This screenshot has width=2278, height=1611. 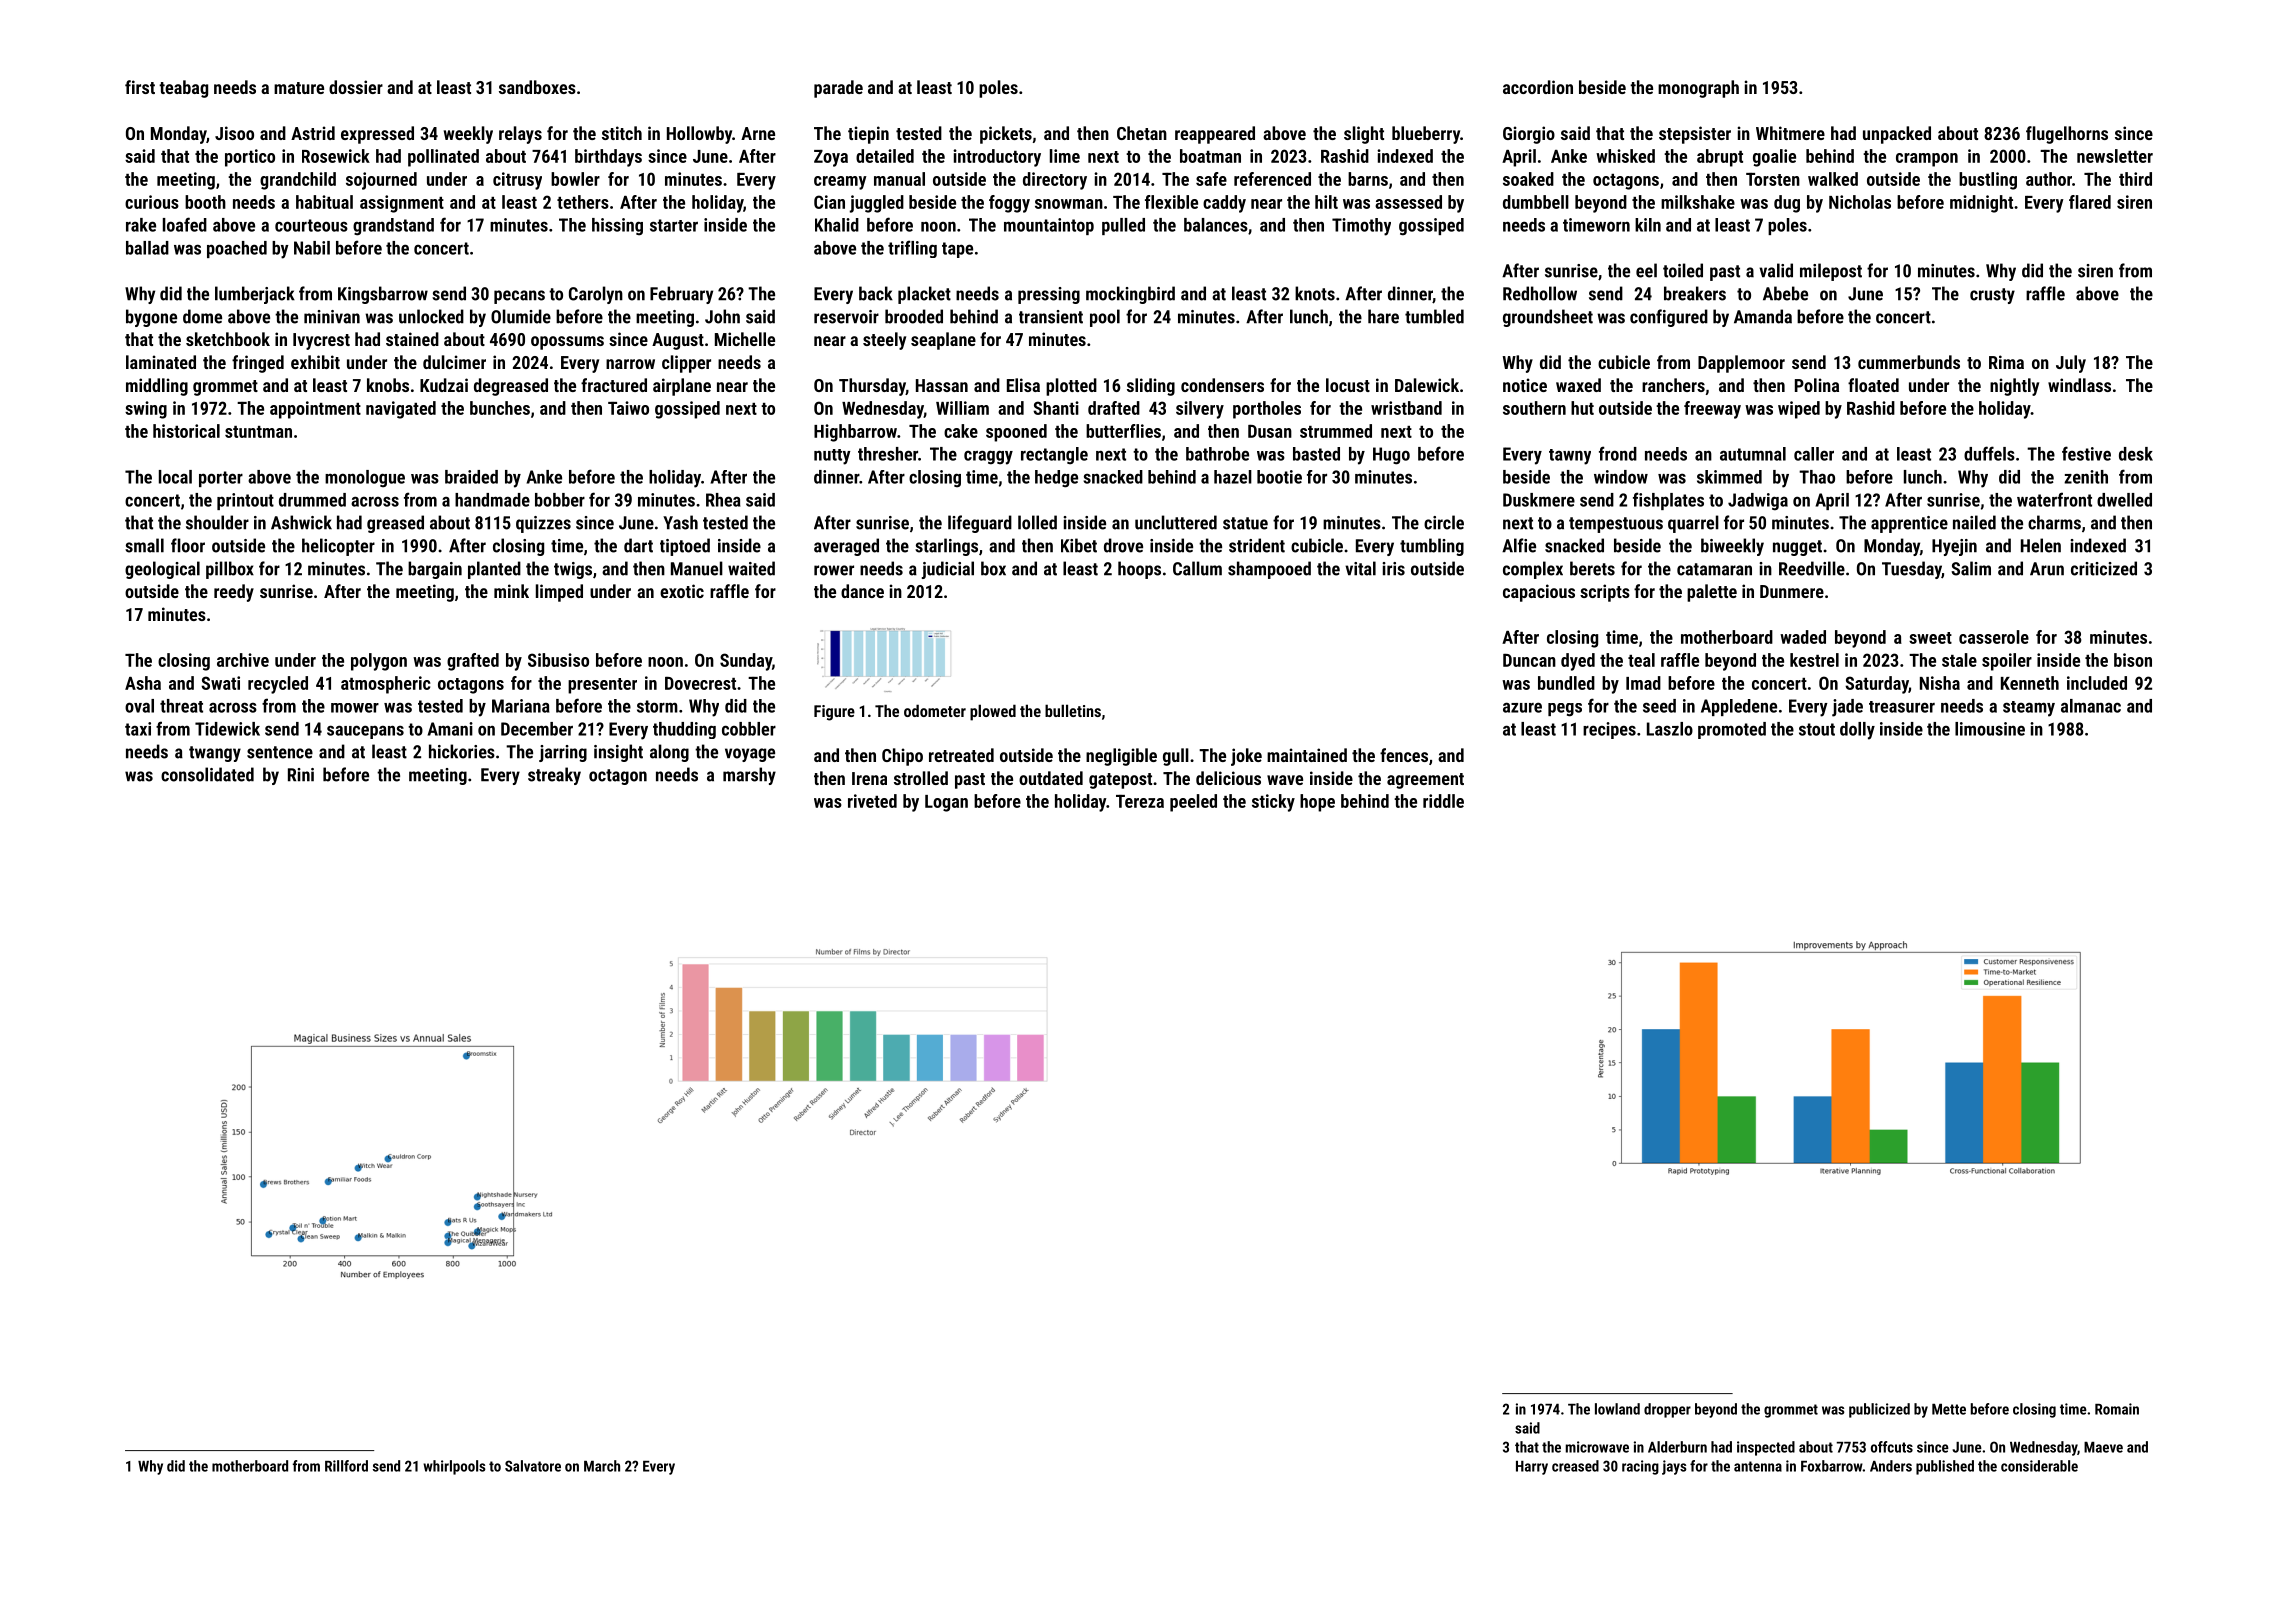 I want to click on lowland, so click(x=1617, y=1409).
